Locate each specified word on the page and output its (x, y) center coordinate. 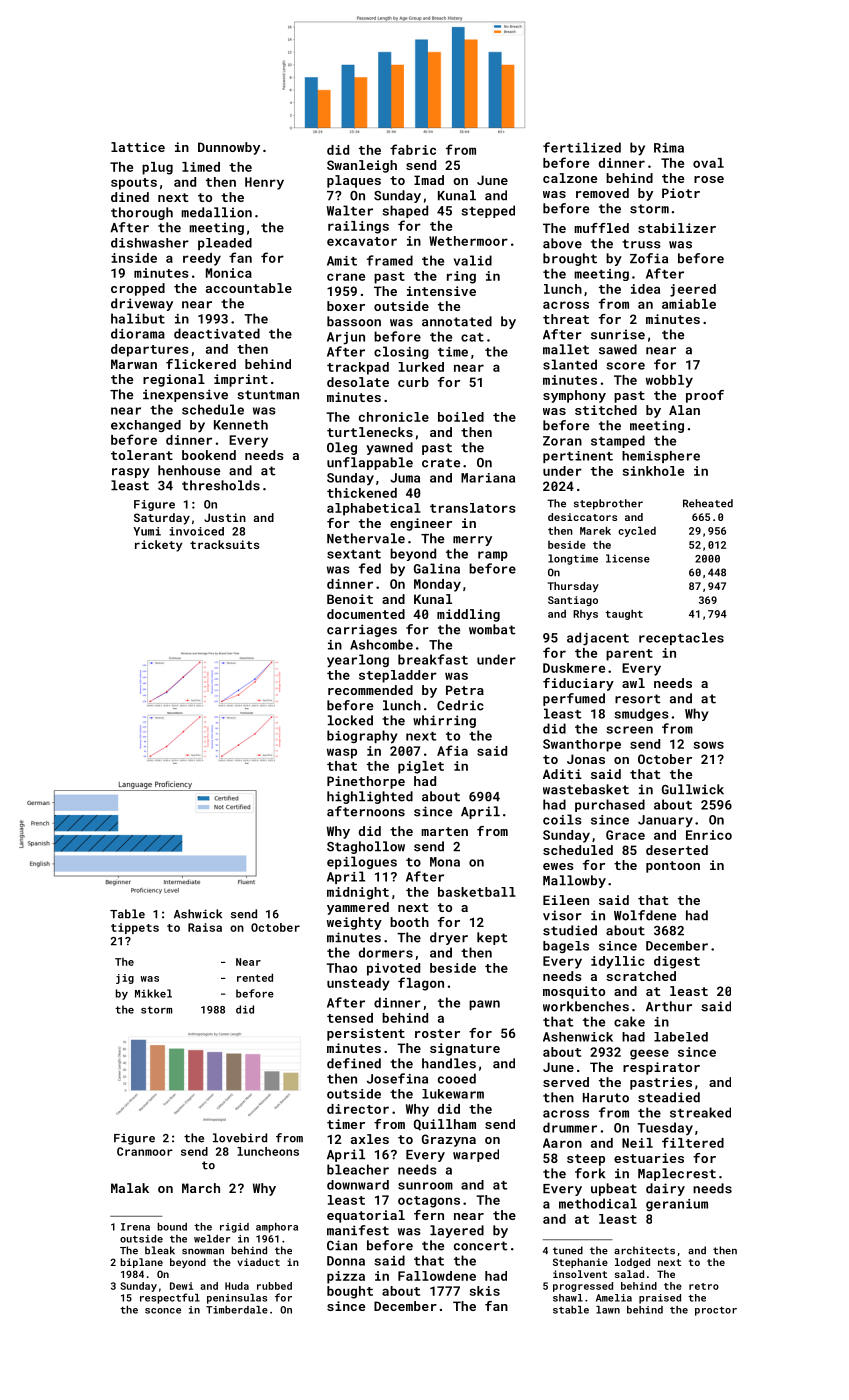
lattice (138, 147)
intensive (441, 291)
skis (485, 1291)
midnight (358, 893)
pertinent (578, 457)
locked (350, 720)
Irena (135, 1227)
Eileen (566, 900)
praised (660, 1299)
